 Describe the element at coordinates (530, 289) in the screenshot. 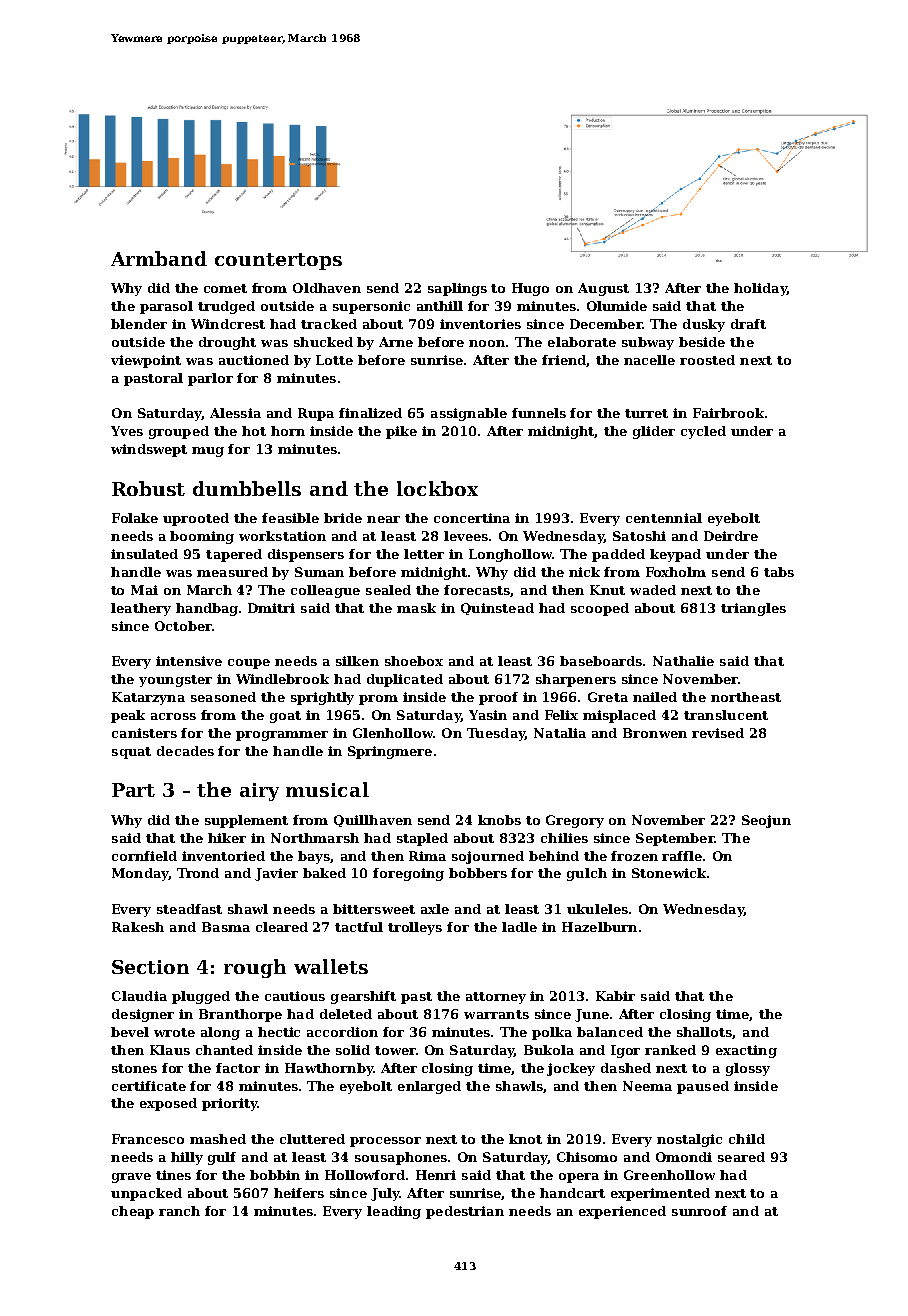

I see `Hugo` at that location.
